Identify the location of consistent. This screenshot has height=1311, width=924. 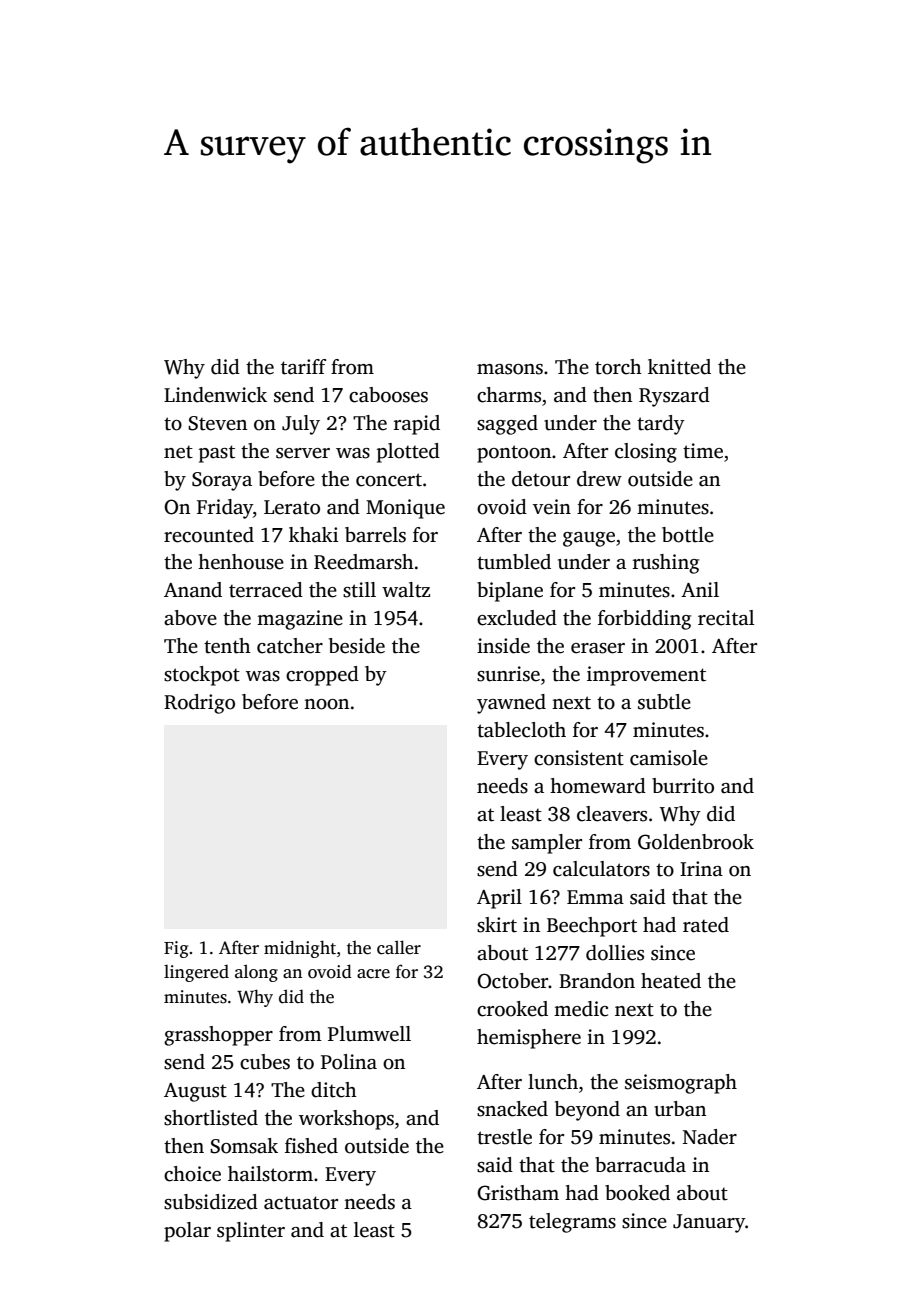
(579, 758).
